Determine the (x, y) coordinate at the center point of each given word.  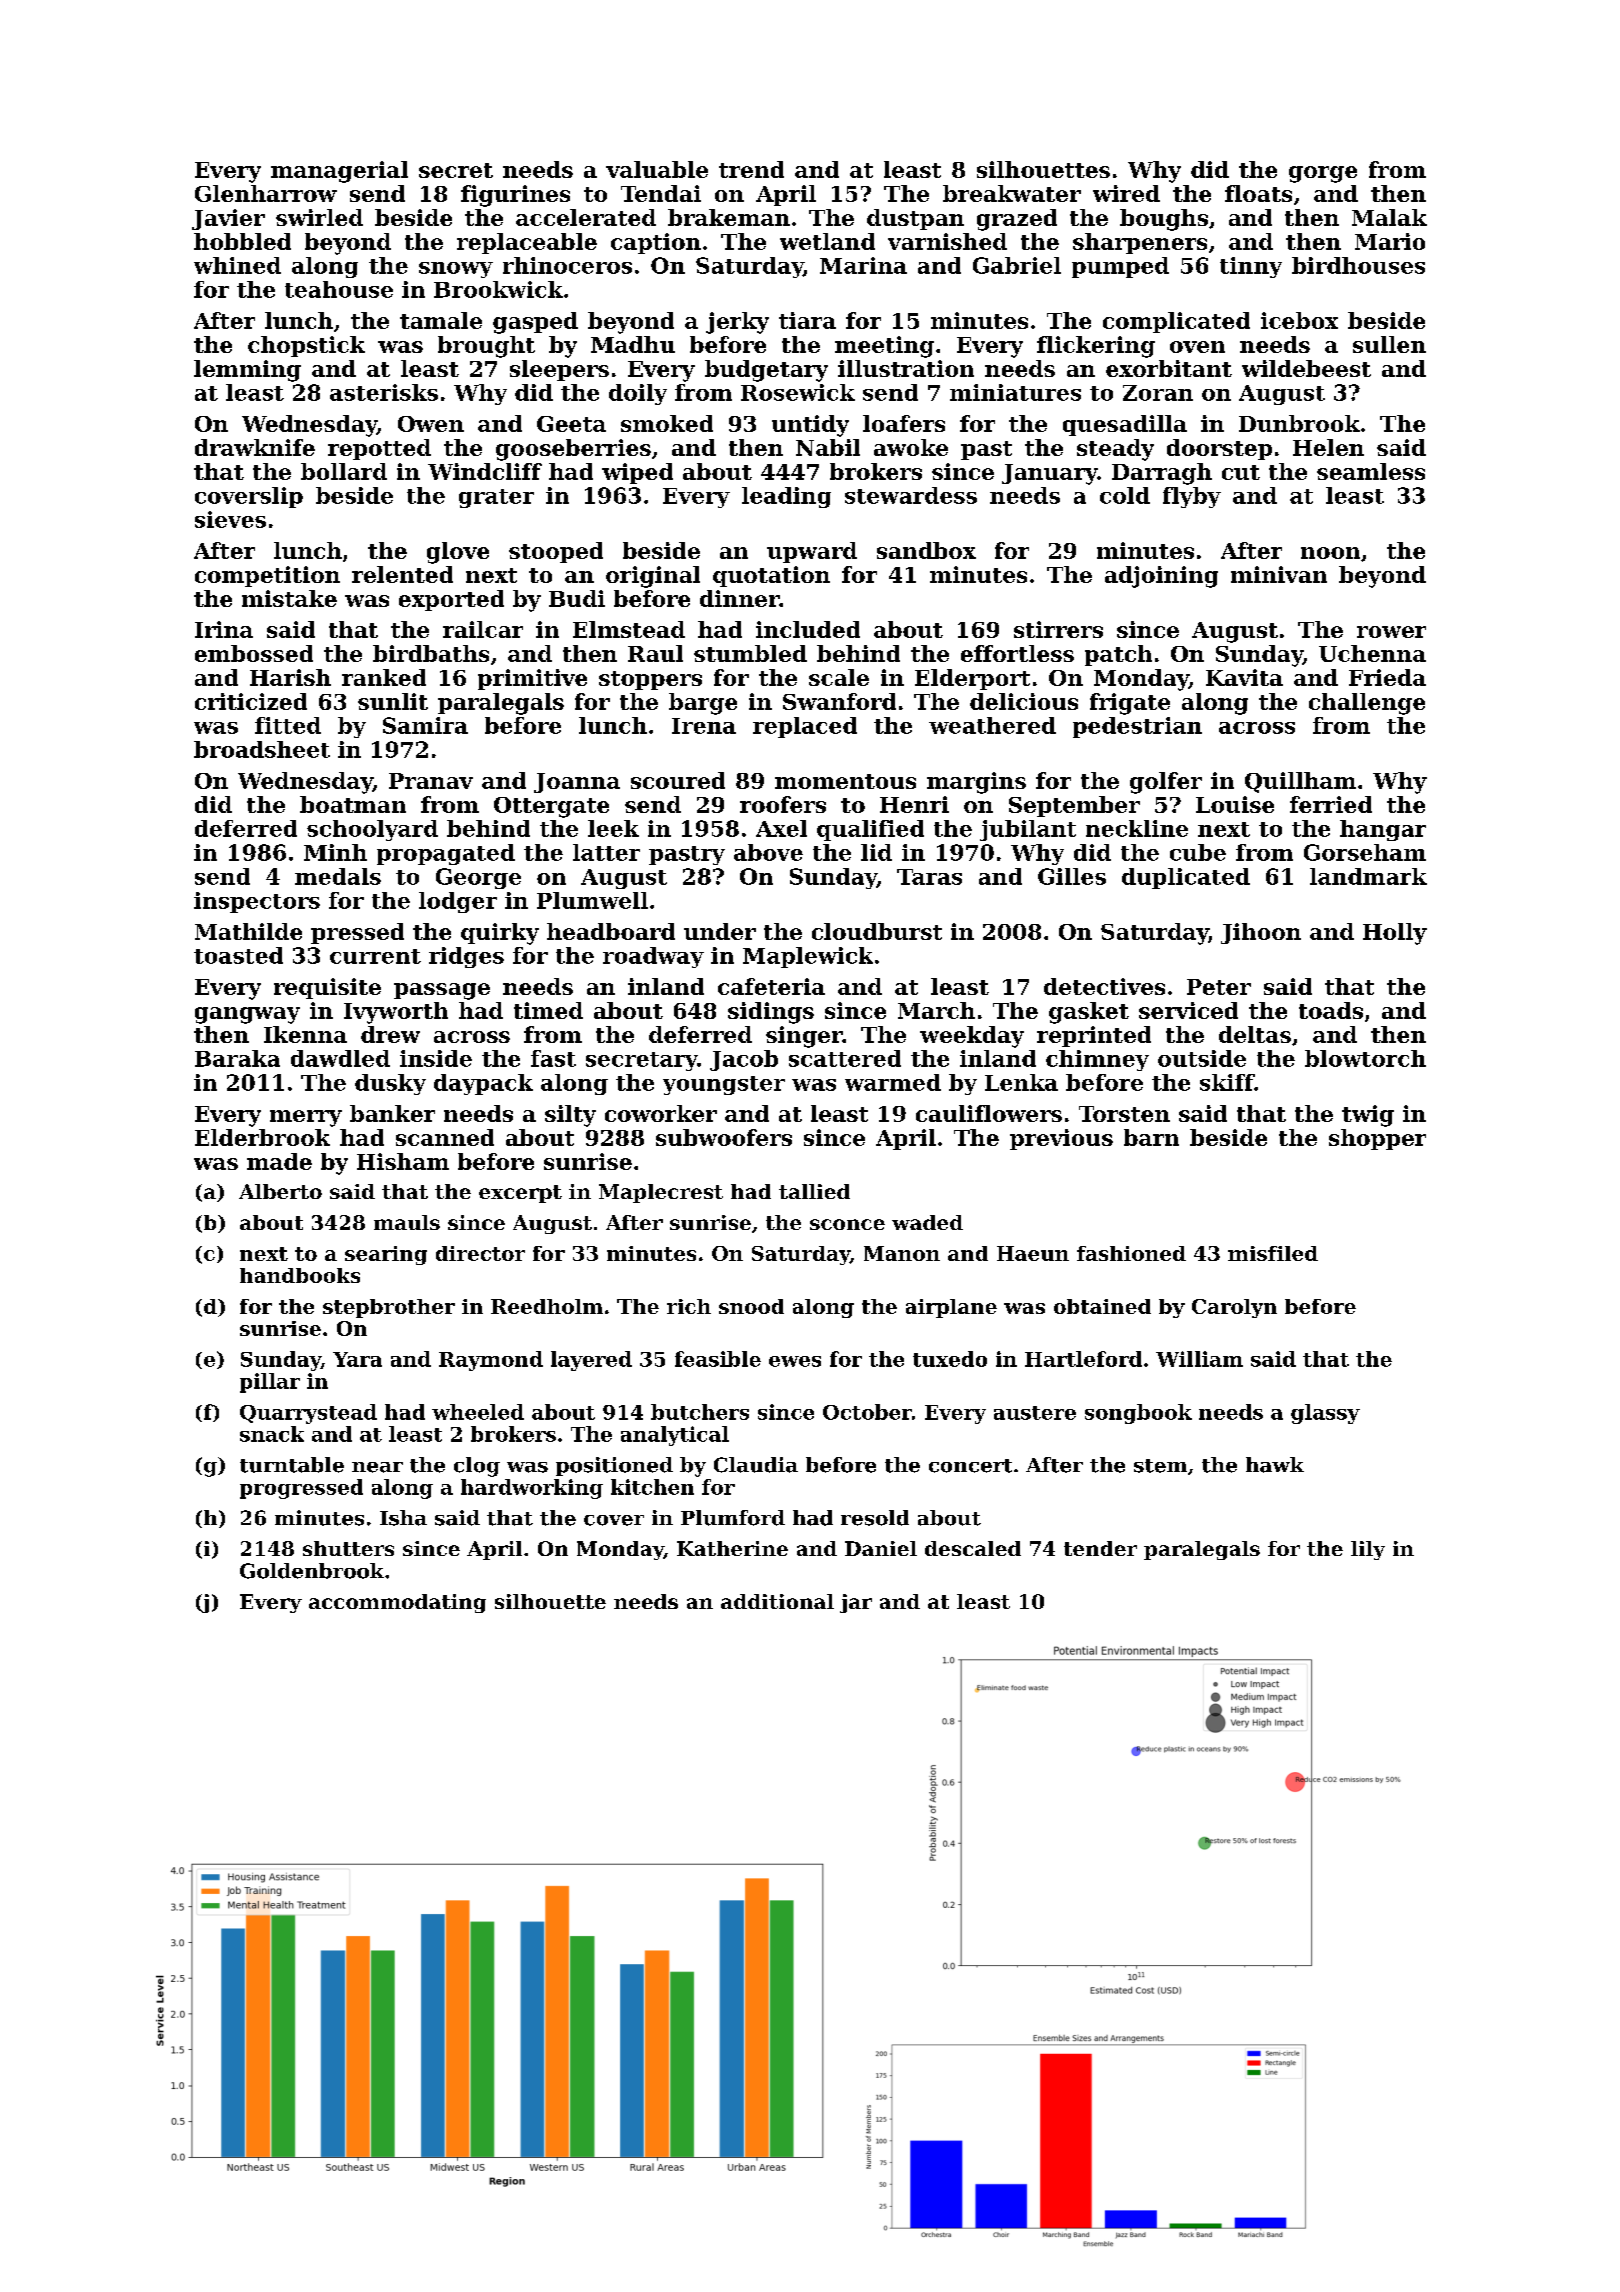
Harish (290, 677)
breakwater (1012, 193)
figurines (515, 196)
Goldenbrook (312, 1571)
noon (1330, 553)
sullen (1389, 344)
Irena (704, 726)
